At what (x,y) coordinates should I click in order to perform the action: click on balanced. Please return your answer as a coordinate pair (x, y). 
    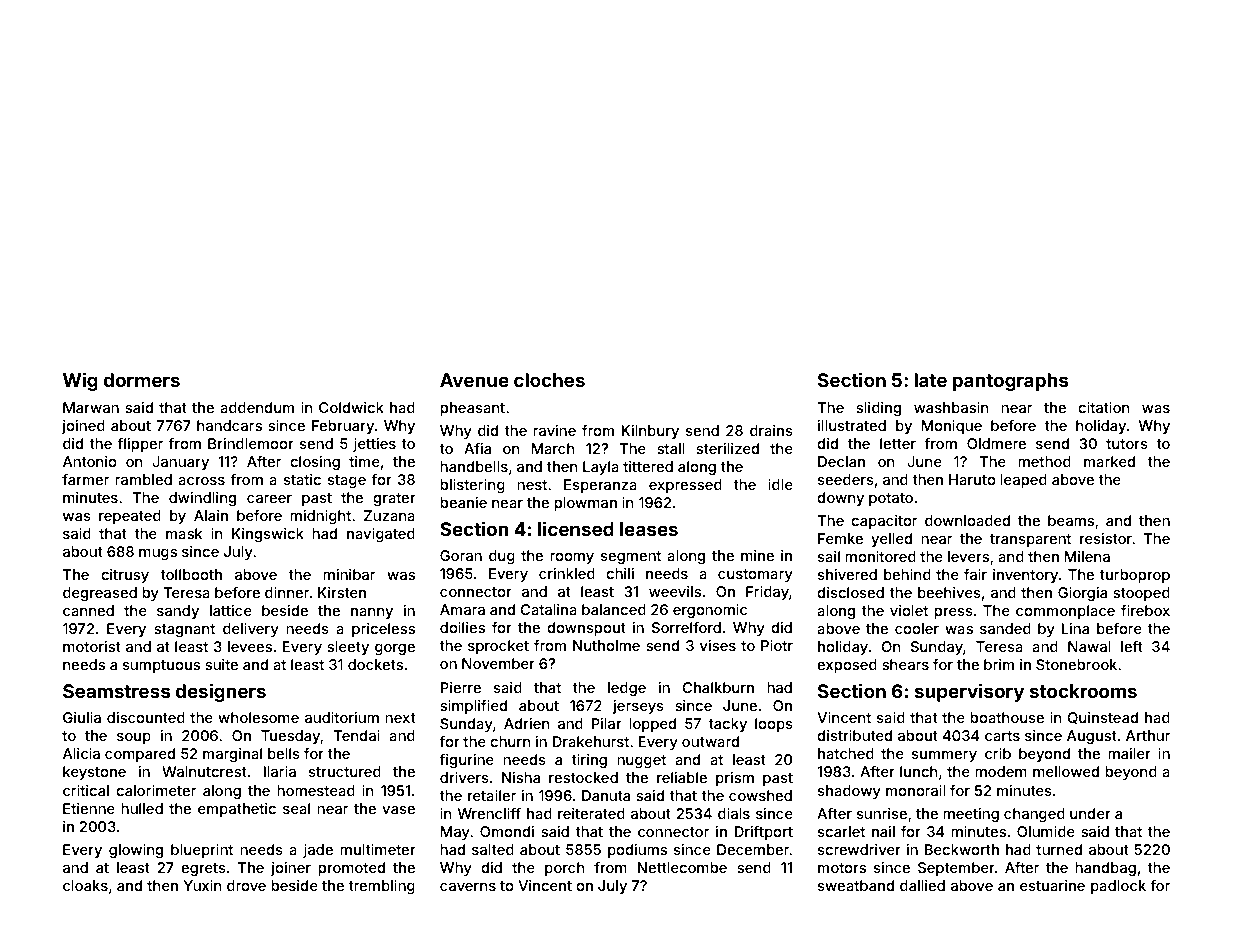
    Looking at the image, I should click on (614, 609).
